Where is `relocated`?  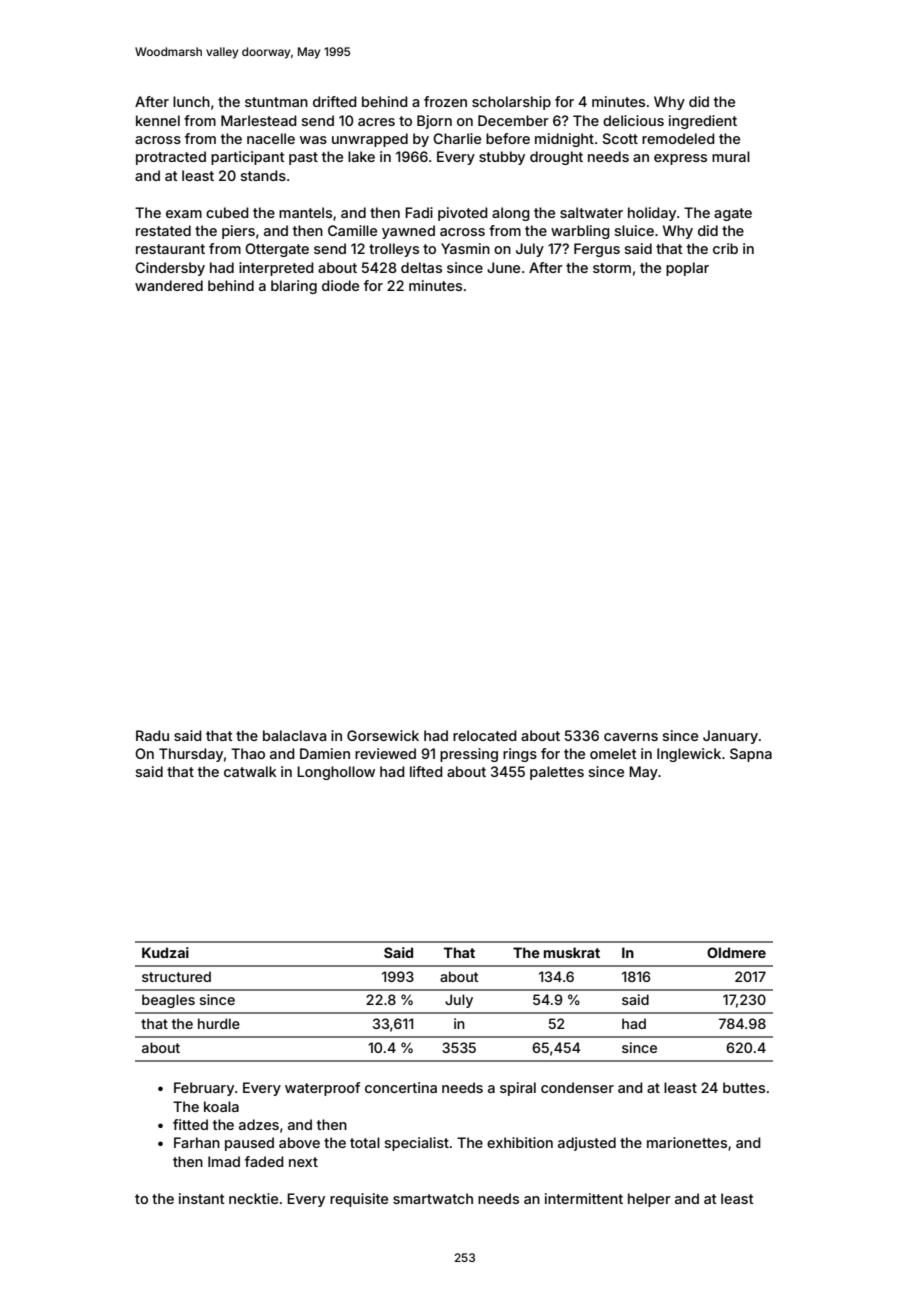
relocated is located at coordinates (485, 735).
